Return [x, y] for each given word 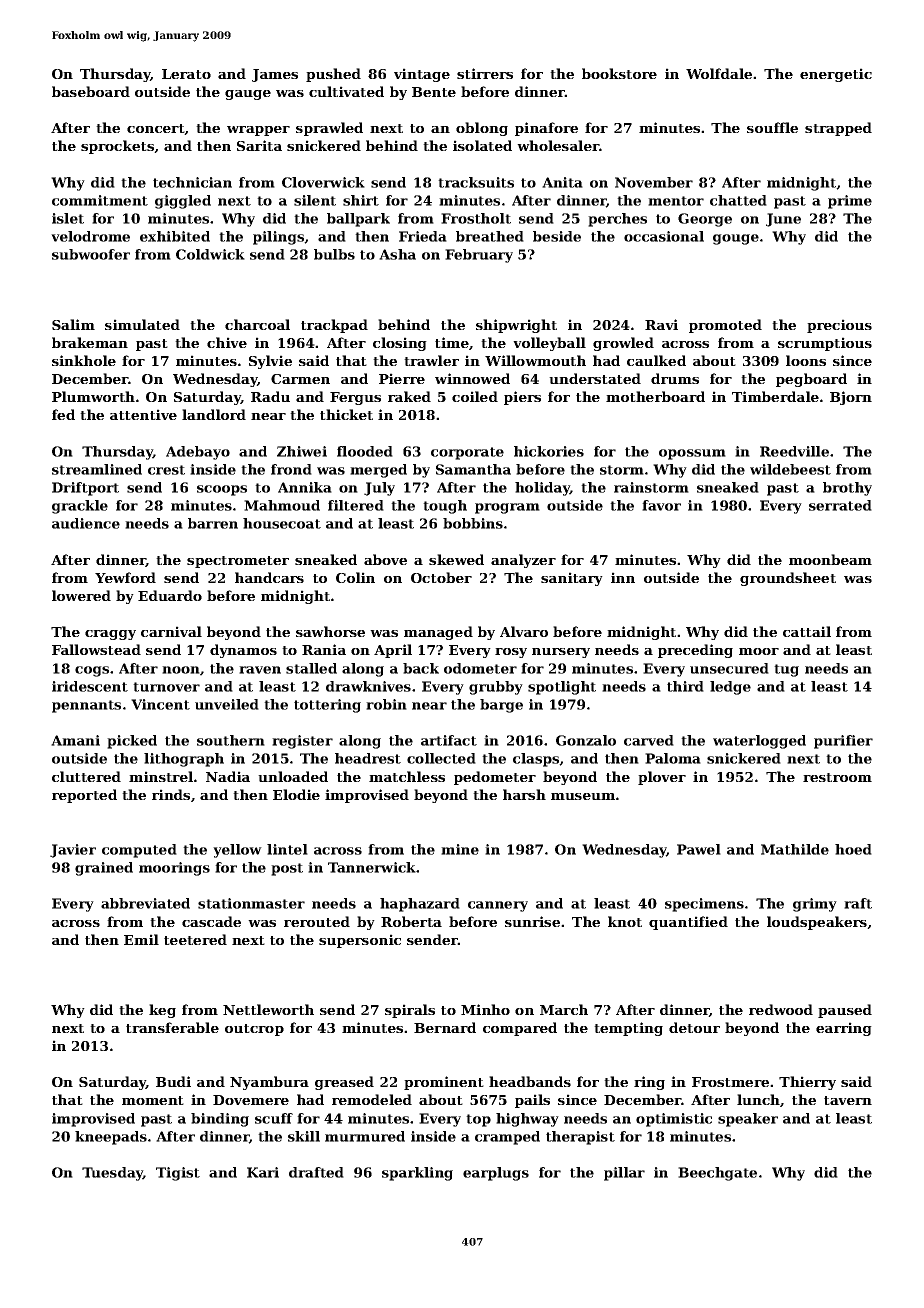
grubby [496, 688]
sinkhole [84, 360]
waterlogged [759, 742]
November [654, 182]
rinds [171, 794]
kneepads [111, 1138]
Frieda [423, 236]
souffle [772, 127]
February [479, 256]
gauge [248, 95]
